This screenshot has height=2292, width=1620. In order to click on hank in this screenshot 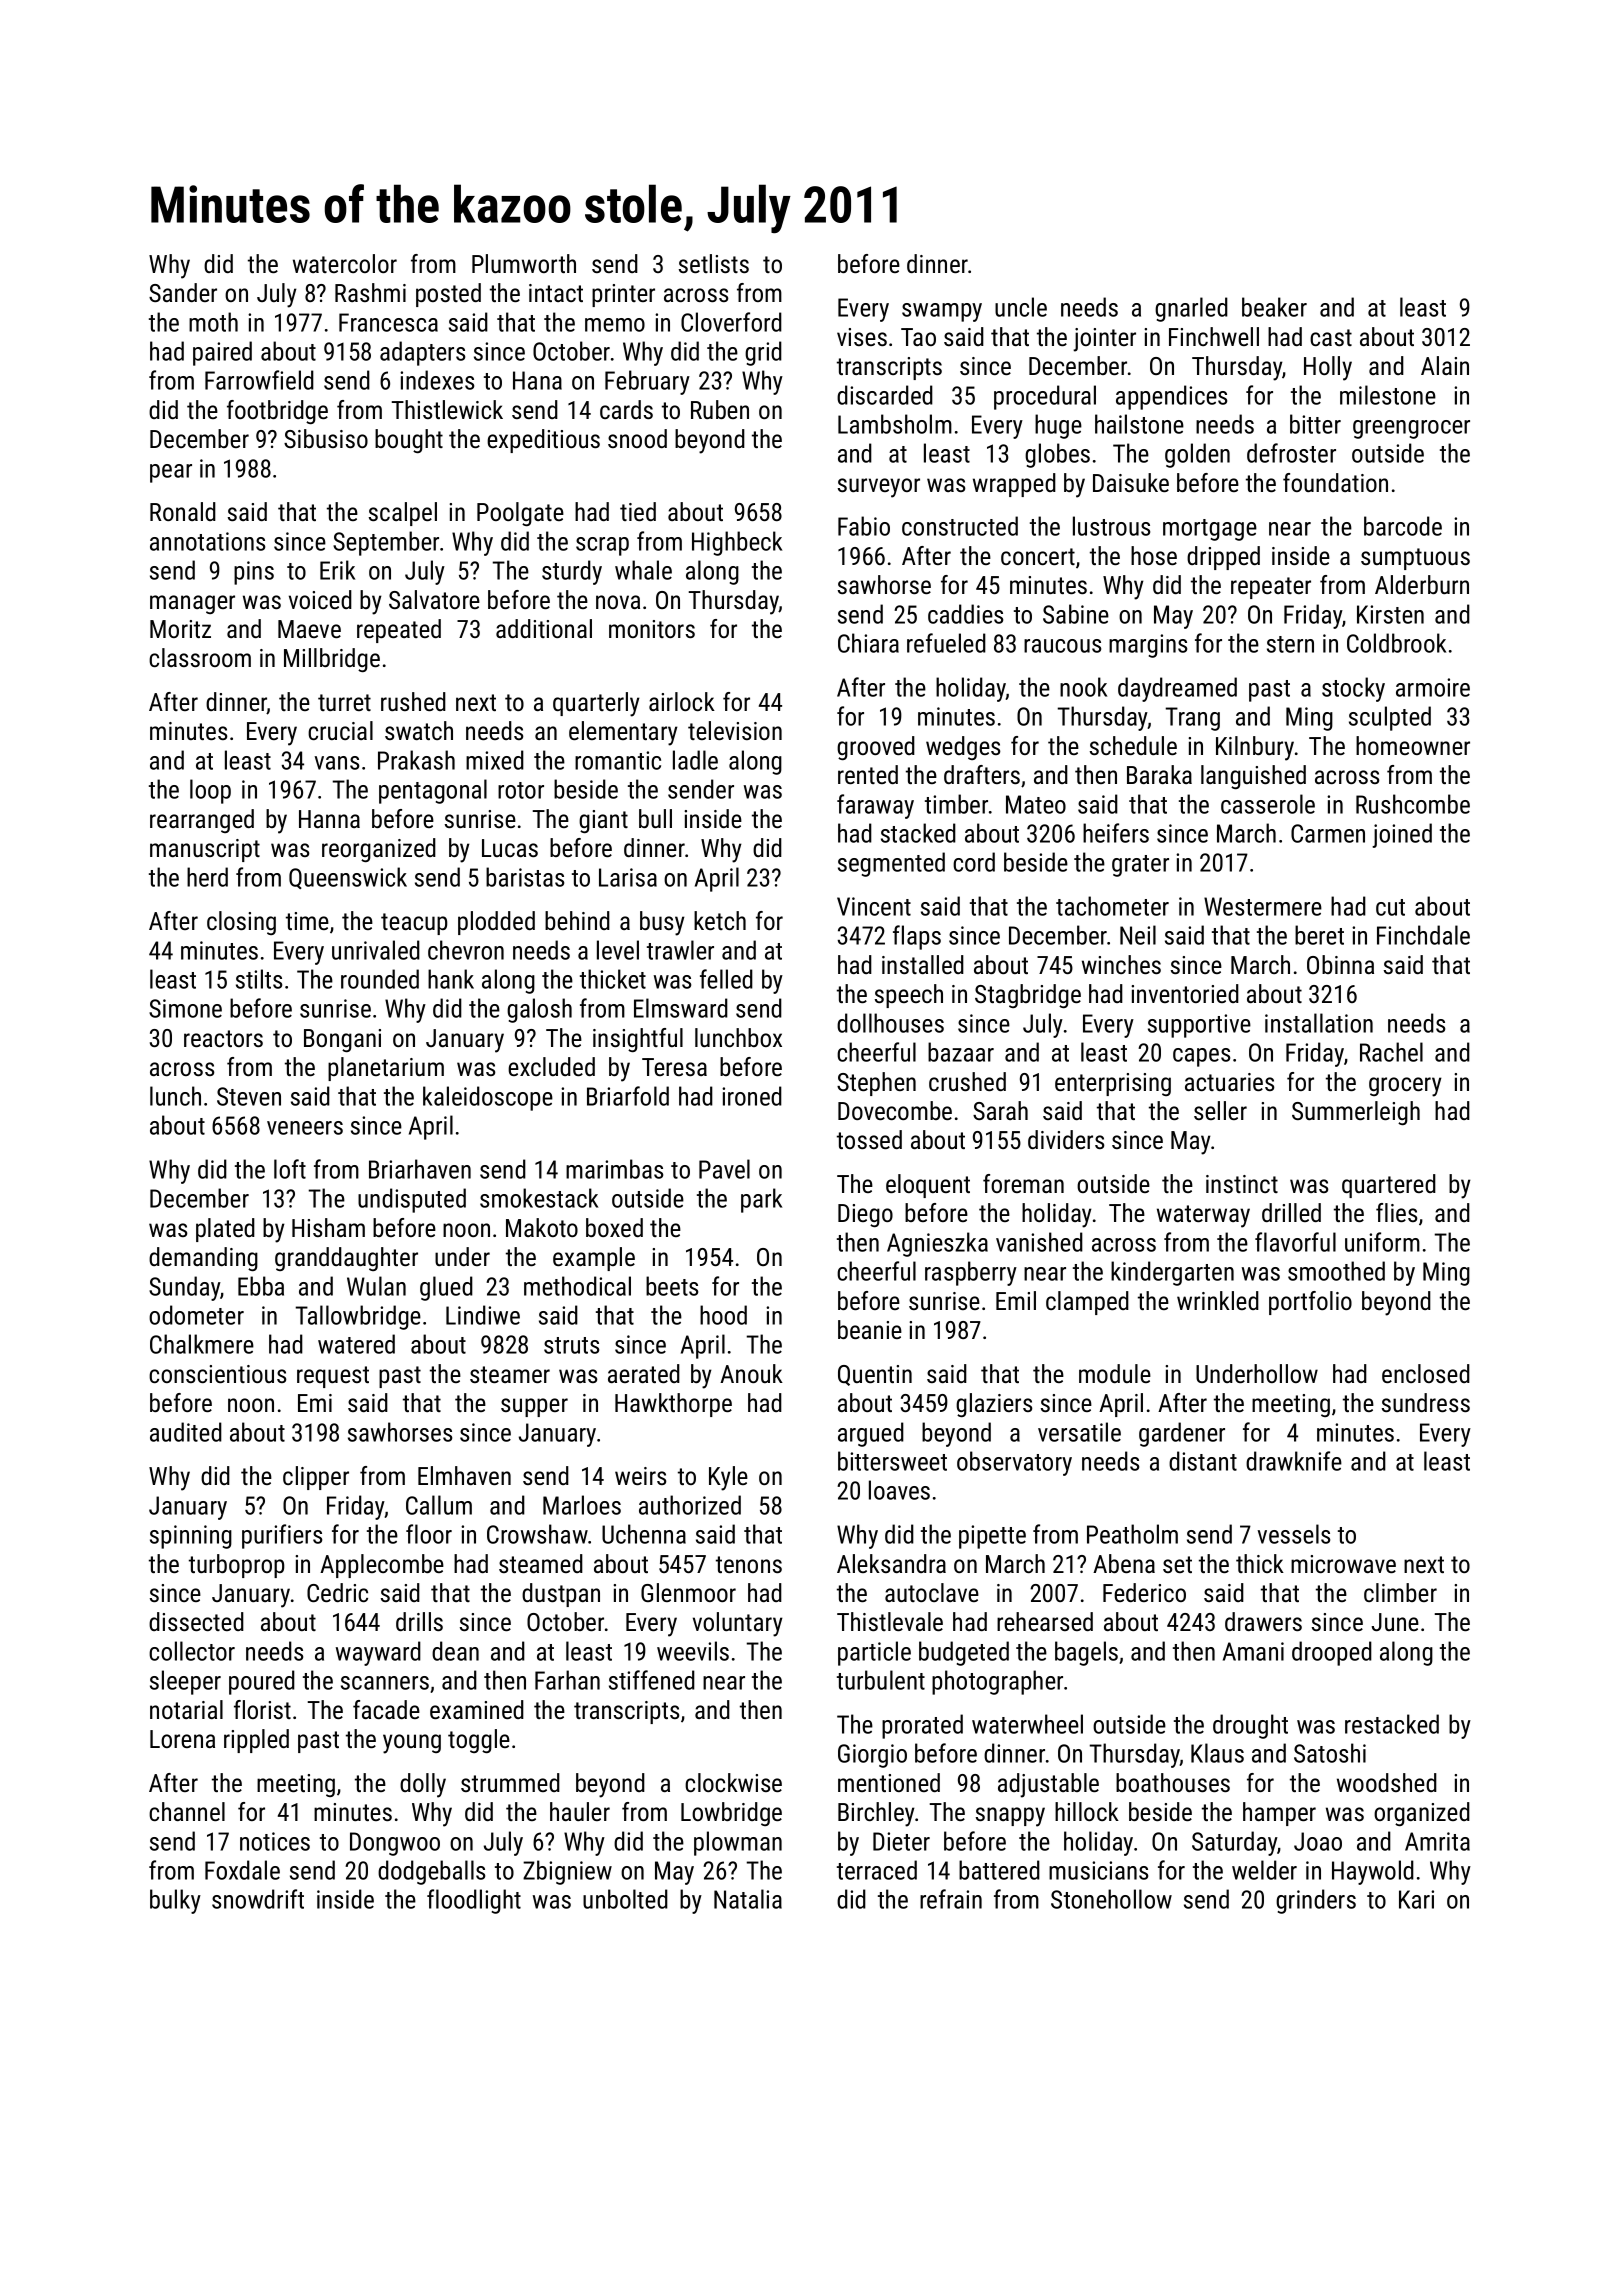, I will do `click(451, 979)`.
